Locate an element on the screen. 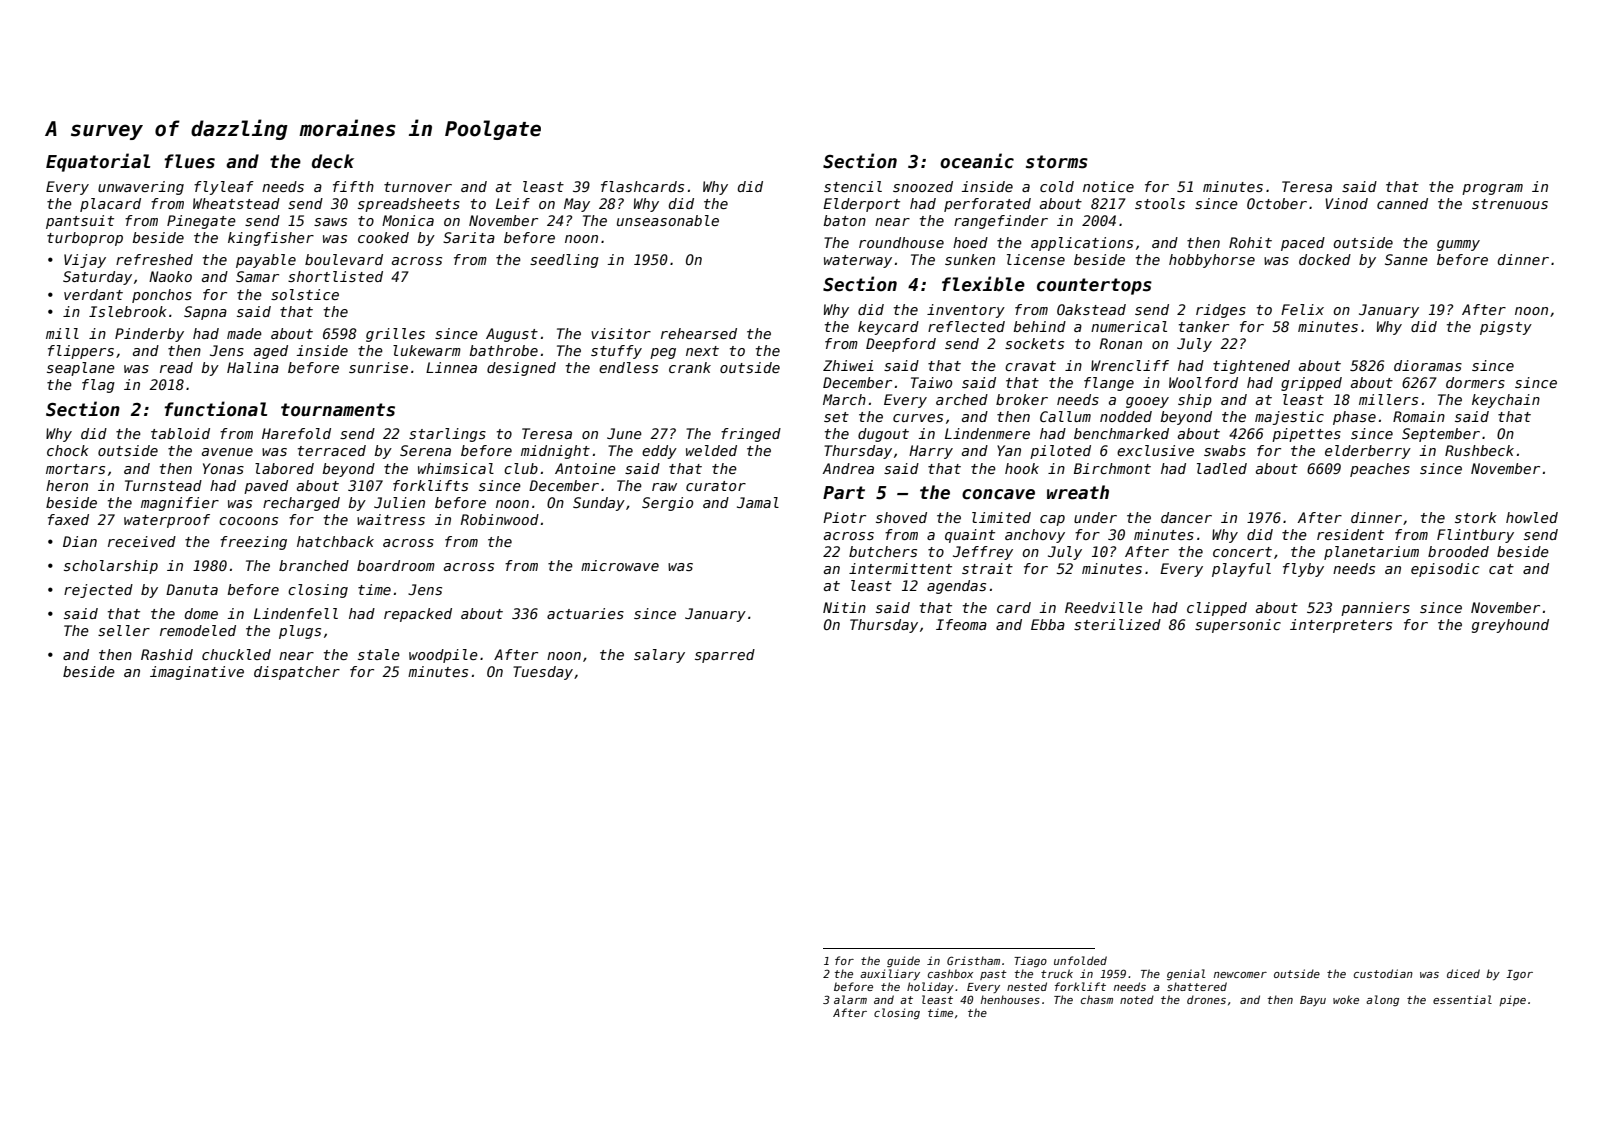  snoozed is located at coordinates (923, 186).
